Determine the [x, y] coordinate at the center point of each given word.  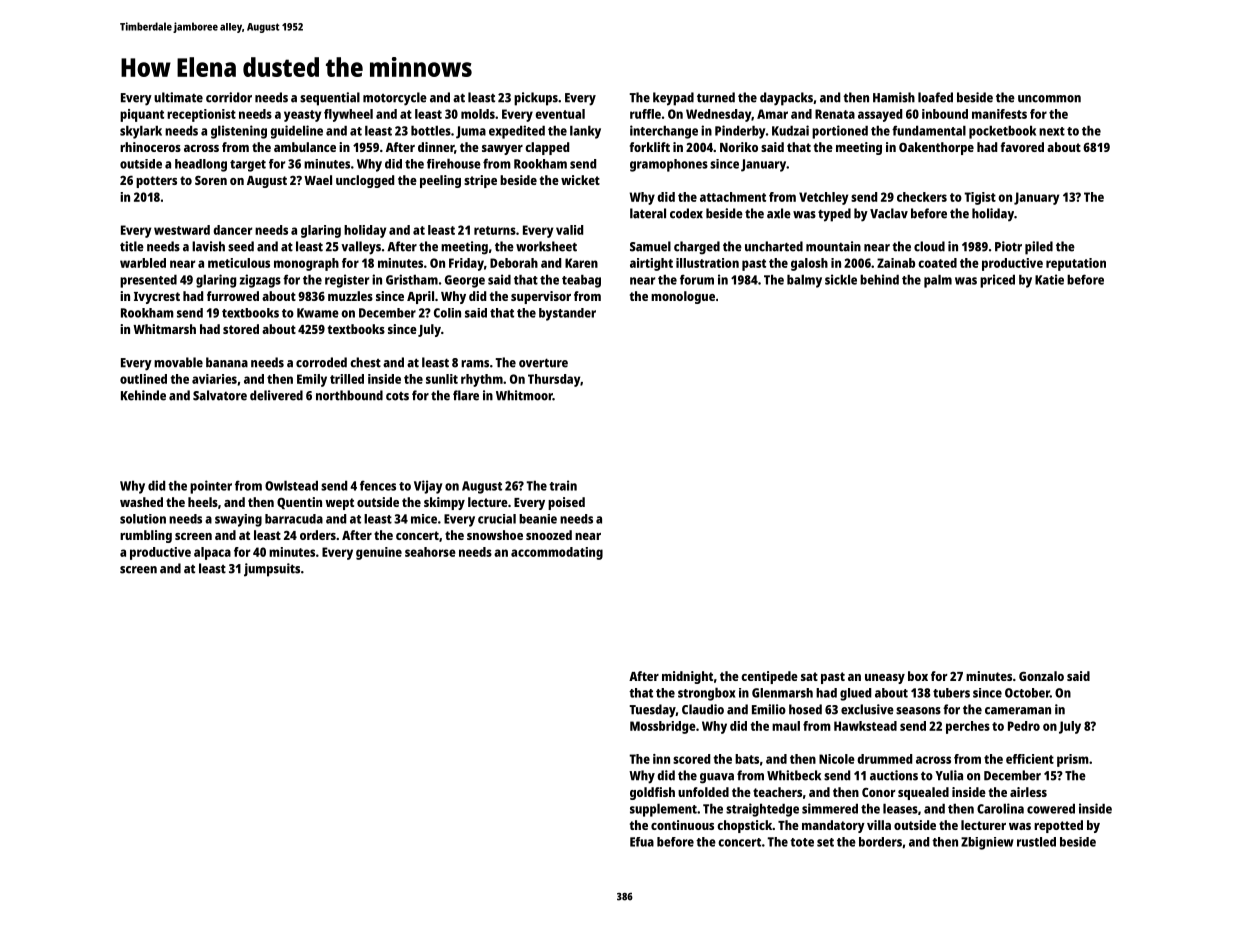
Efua [642, 842]
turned [716, 97]
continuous [682, 825]
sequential [330, 99]
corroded [321, 362]
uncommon [1049, 99]
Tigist [980, 198]
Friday [466, 264]
